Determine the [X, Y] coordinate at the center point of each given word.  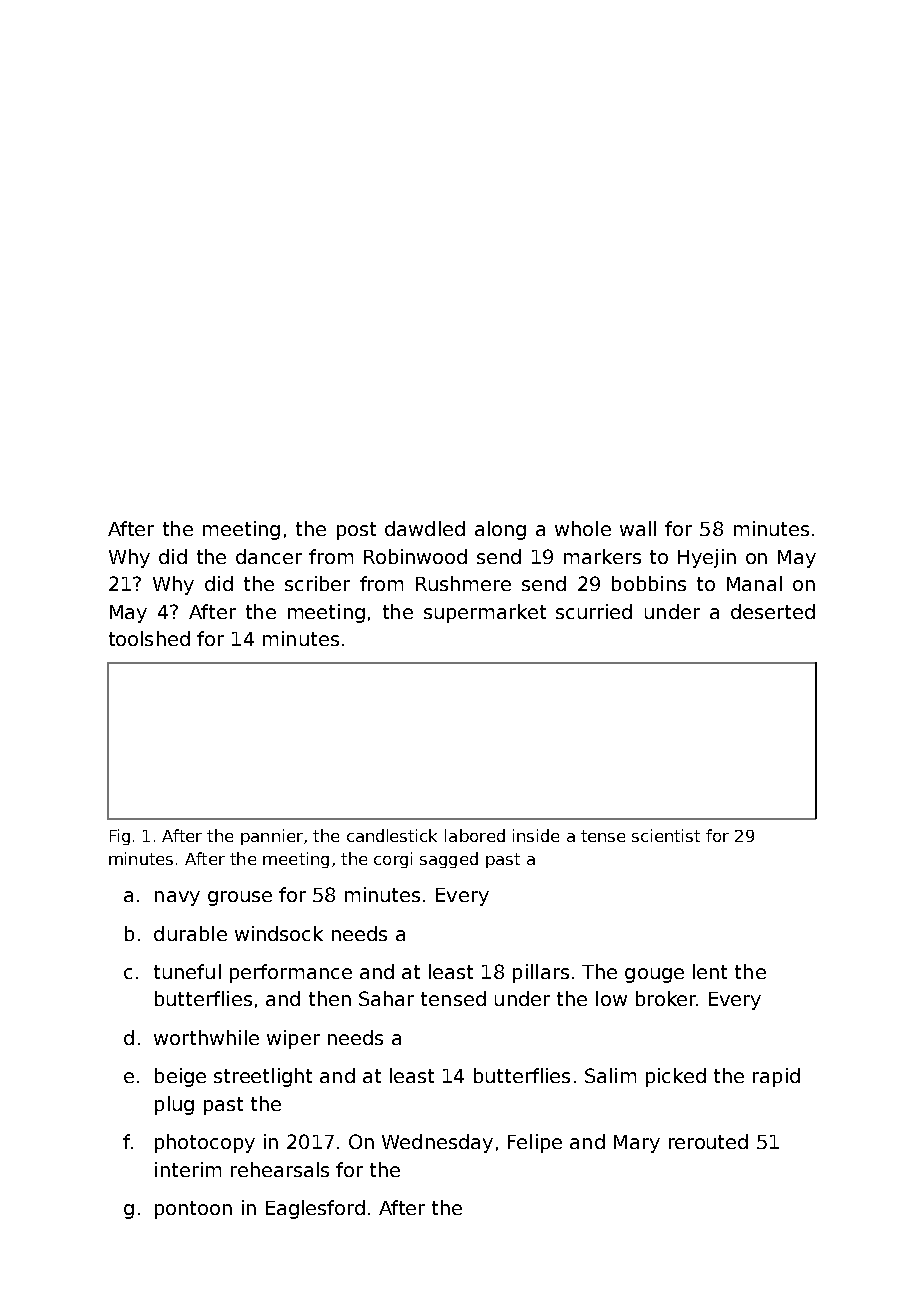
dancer [269, 556]
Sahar [386, 998]
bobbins [649, 583]
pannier [272, 837]
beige [180, 1077]
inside [536, 835]
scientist [666, 835]
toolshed [149, 638]
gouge [654, 975]
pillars [541, 973]
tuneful [187, 971]
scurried [594, 611]
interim [188, 1169]
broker [666, 998]
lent [710, 971]
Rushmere [463, 583]
